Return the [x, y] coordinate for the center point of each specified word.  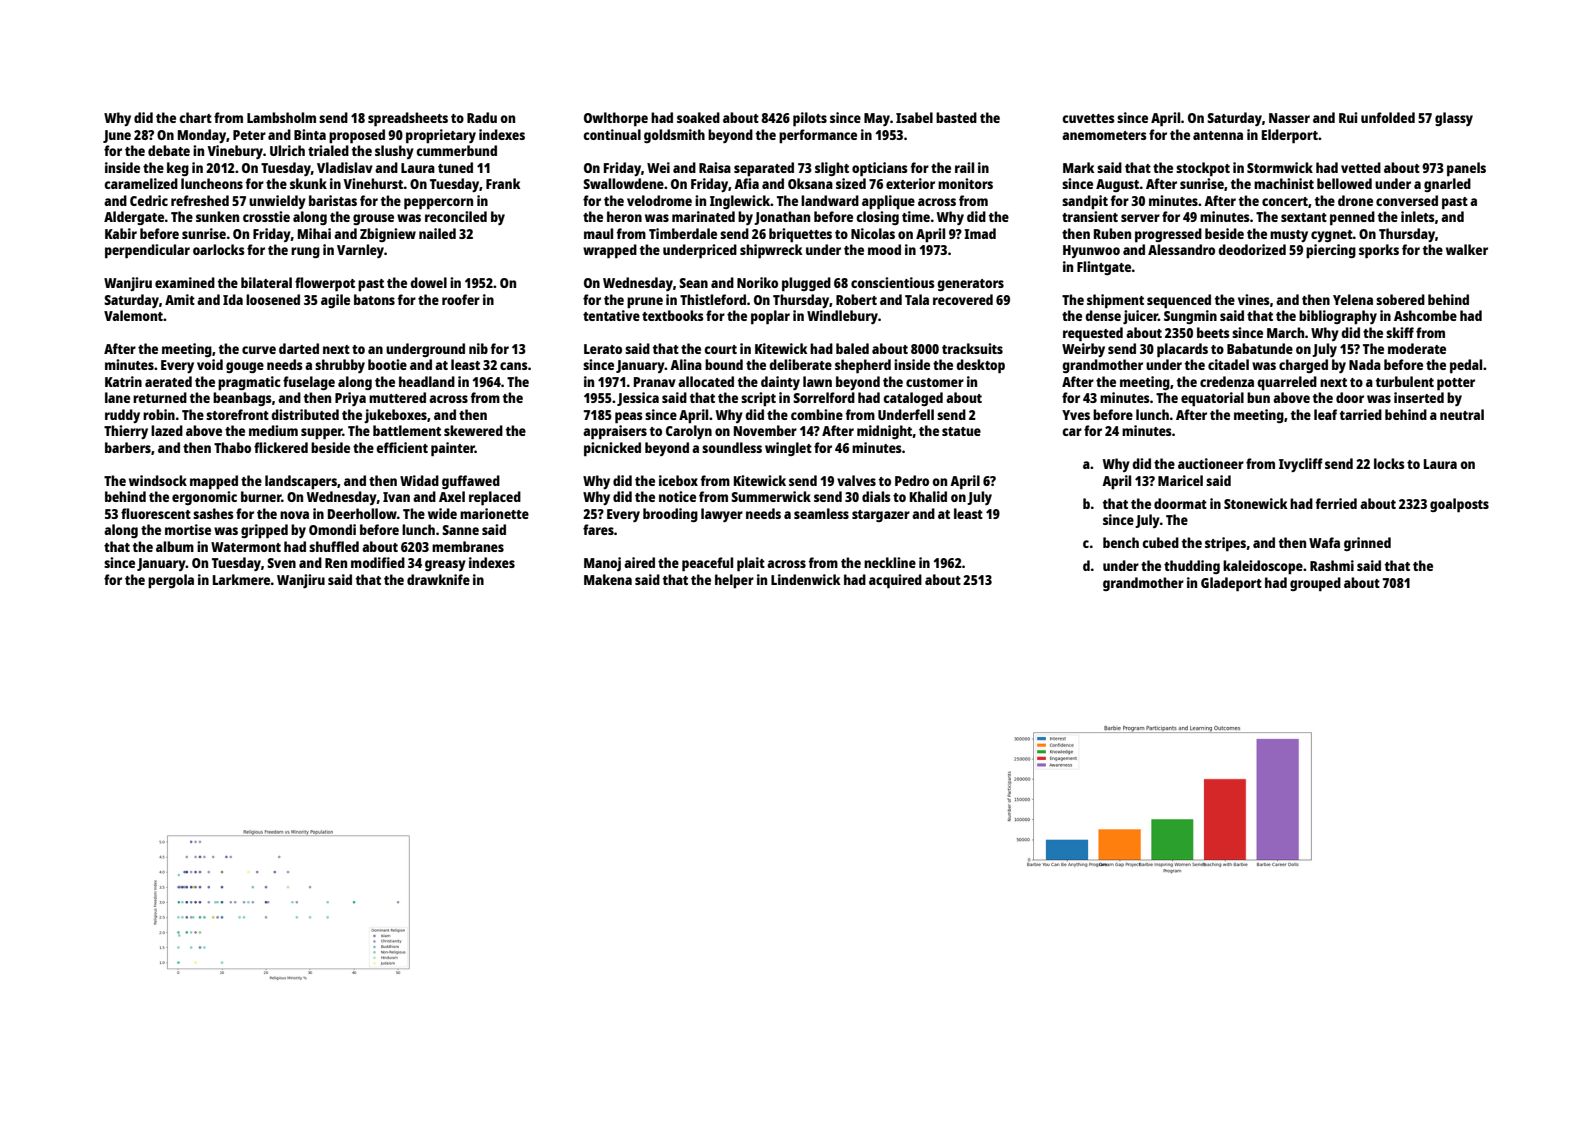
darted [299, 348]
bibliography [1338, 317]
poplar [770, 317]
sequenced [1179, 301]
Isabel [914, 117]
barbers [128, 447]
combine [817, 414]
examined [185, 282]
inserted [1419, 397]
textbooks [673, 315]
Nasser [1289, 118]
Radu [482, 117]
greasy [445, 565]
